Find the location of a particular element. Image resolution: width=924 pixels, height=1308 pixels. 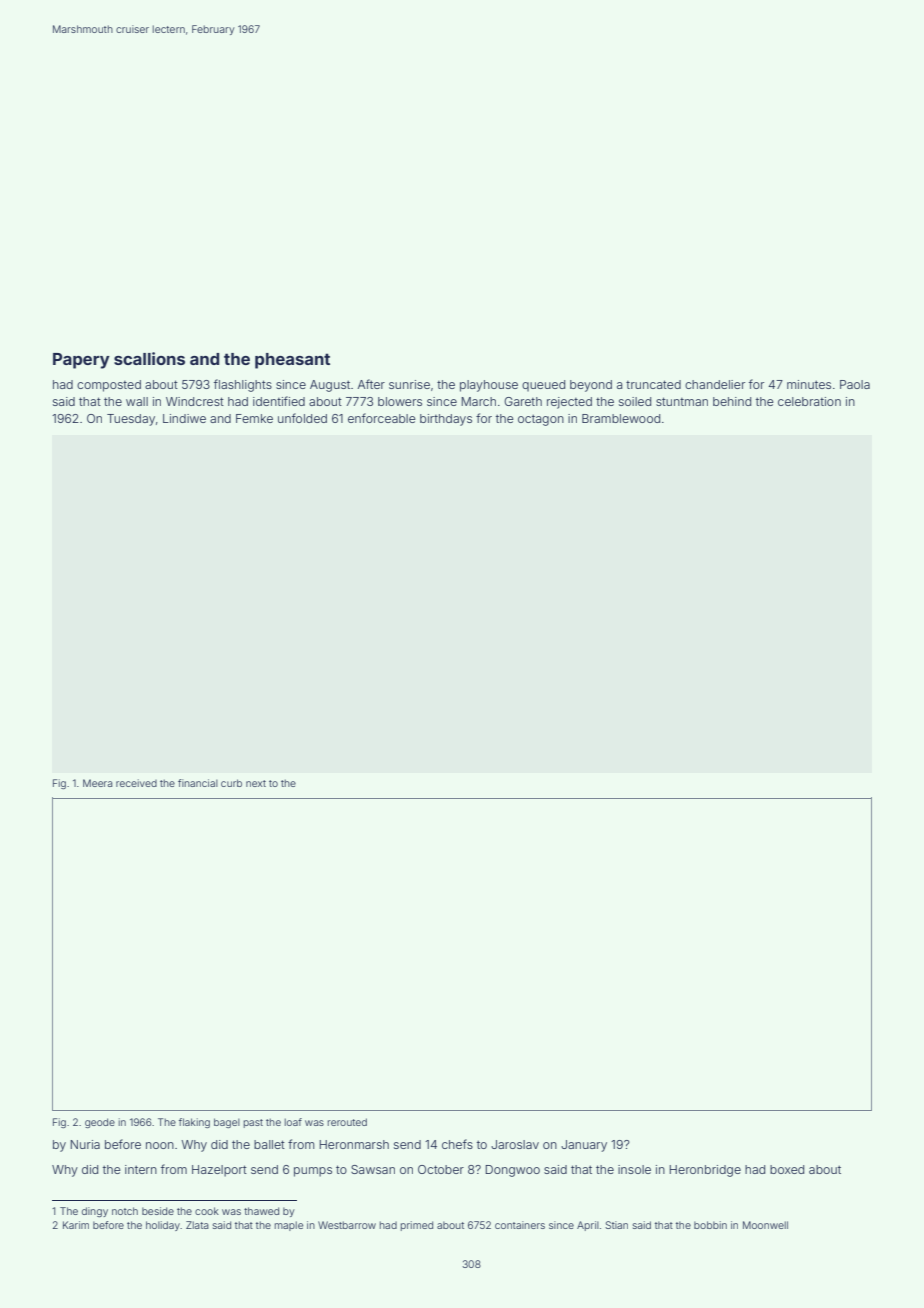

next is located at coordinates (256, 783).
